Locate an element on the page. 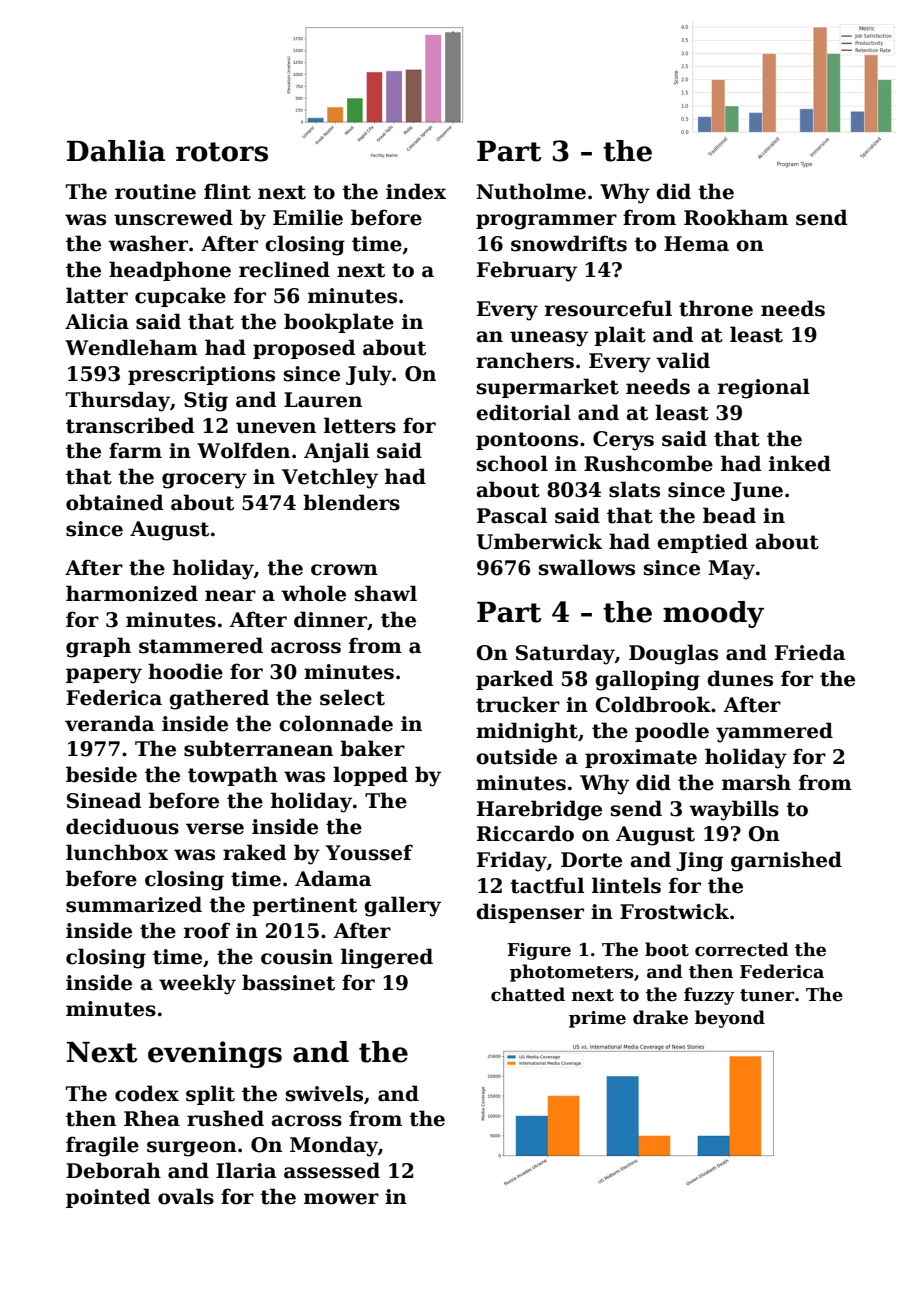  mower is located at coordinates (341, 1199).
